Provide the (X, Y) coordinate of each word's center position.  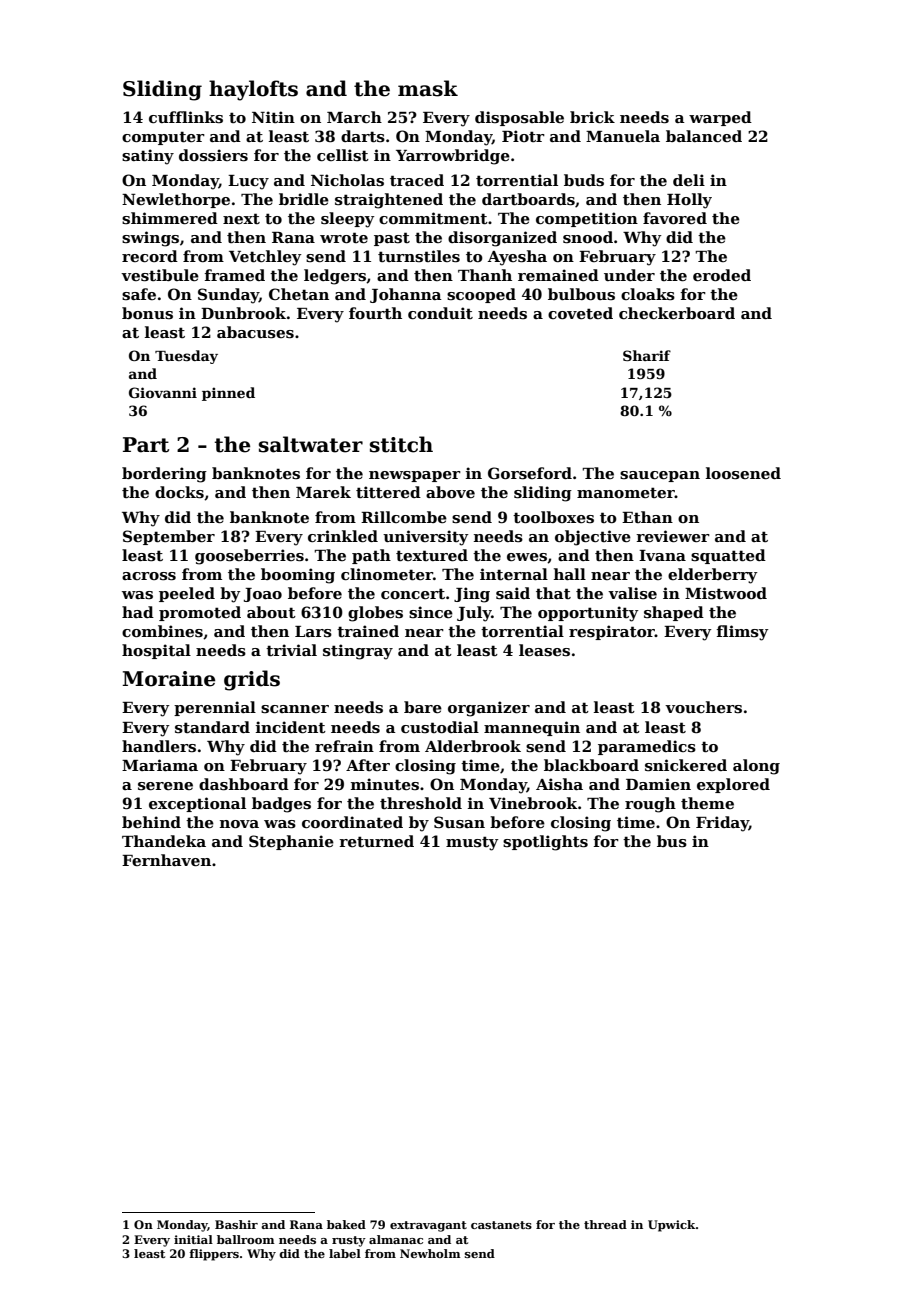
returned (376, 841)
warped (720, 118)
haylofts (253, 90)
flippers (214, 1255)
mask (428, 88)
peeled (187, 594)
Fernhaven (166, 860)
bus (672, 841)
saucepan (660, 476)
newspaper (415, 476)
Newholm (430, 1253)
